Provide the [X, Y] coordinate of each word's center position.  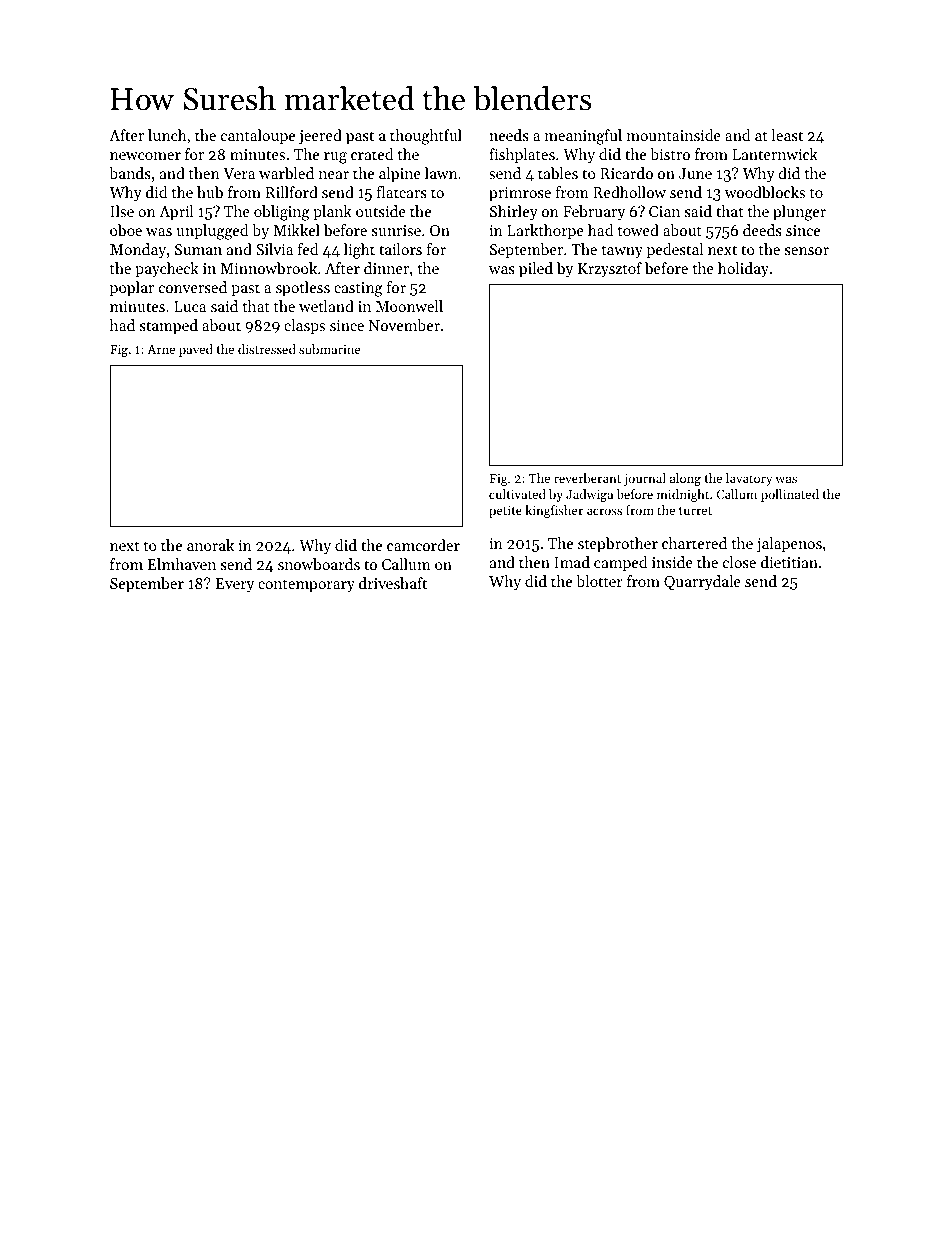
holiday [743, 270]
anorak [210, 545]
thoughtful [426, 137]
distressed [267, 349]
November [404, 325]
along [685, 479]
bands [130, 173]
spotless [303, 288]
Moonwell [409, 306]
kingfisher [554, 511]
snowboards [319, 564]
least [787, 135]
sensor [807, 251]
